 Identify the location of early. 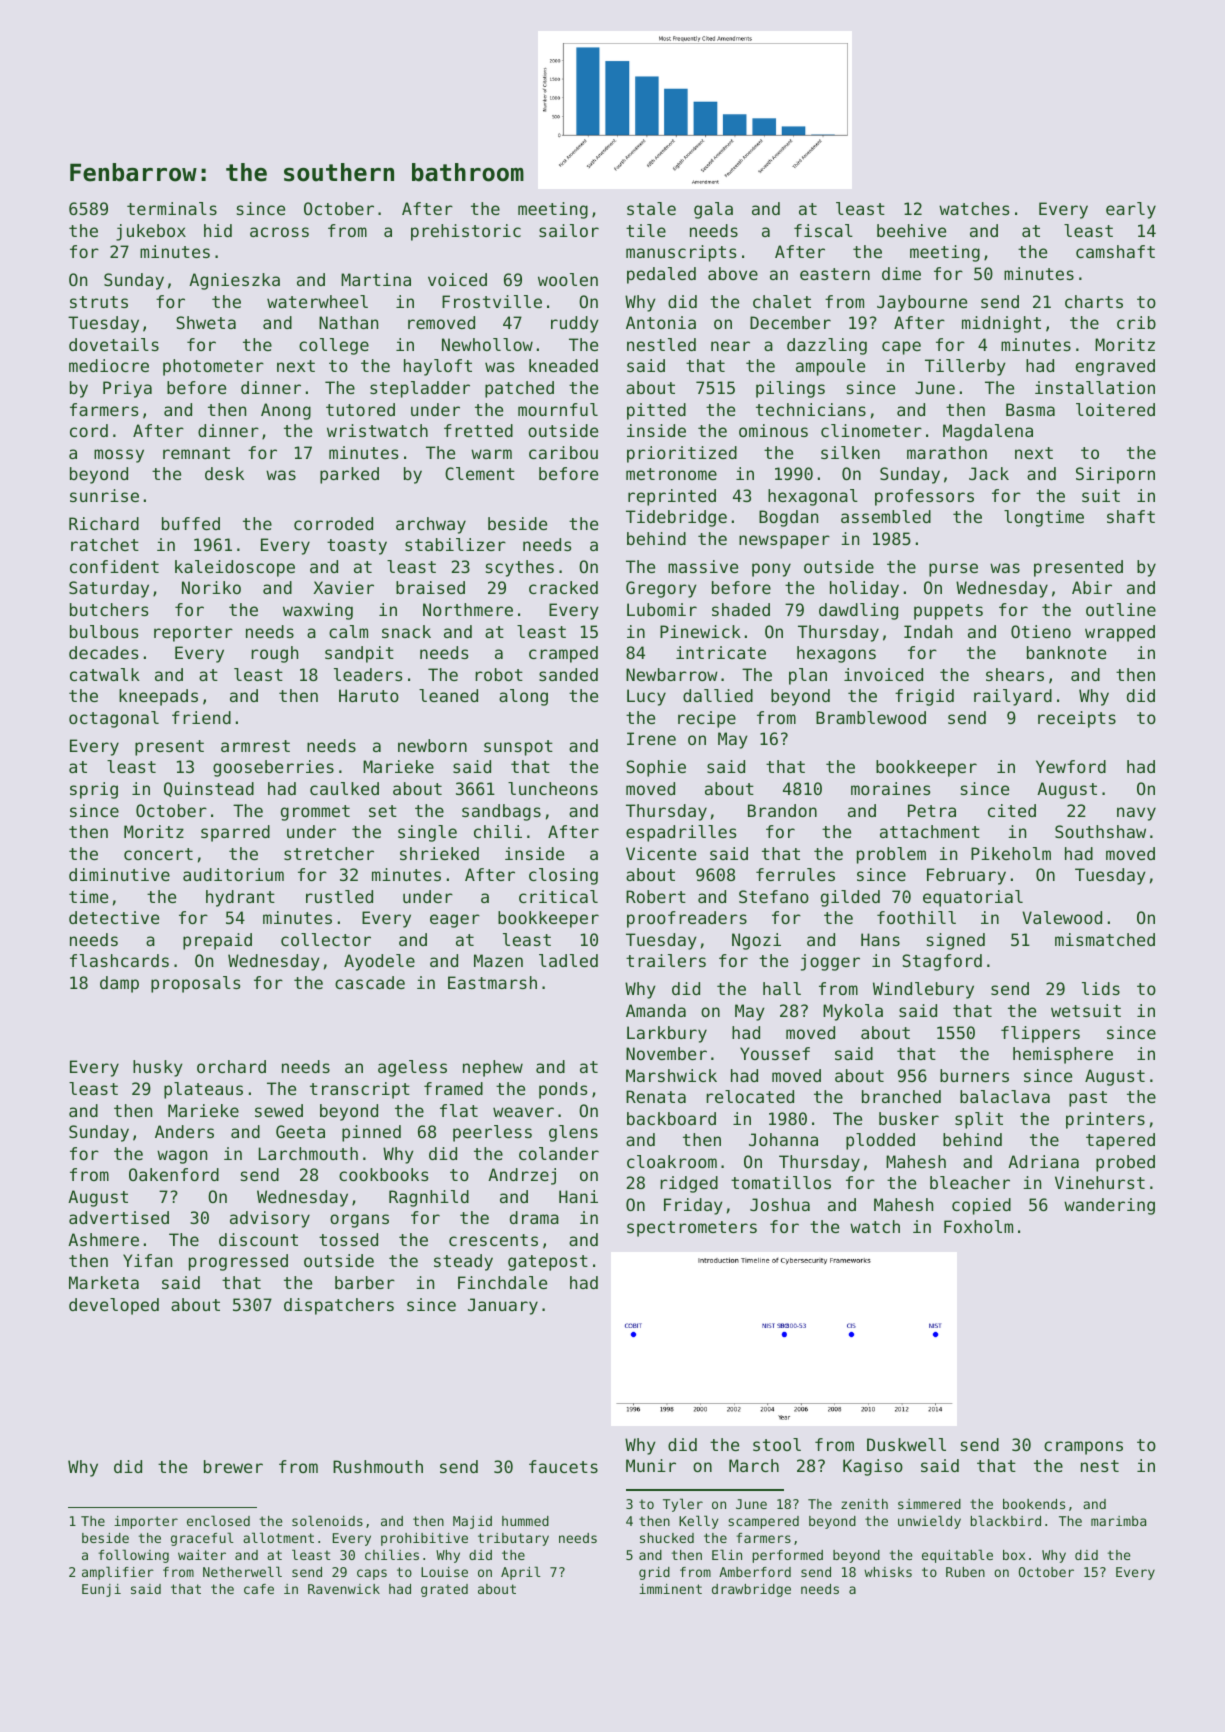
(1131, 210).
